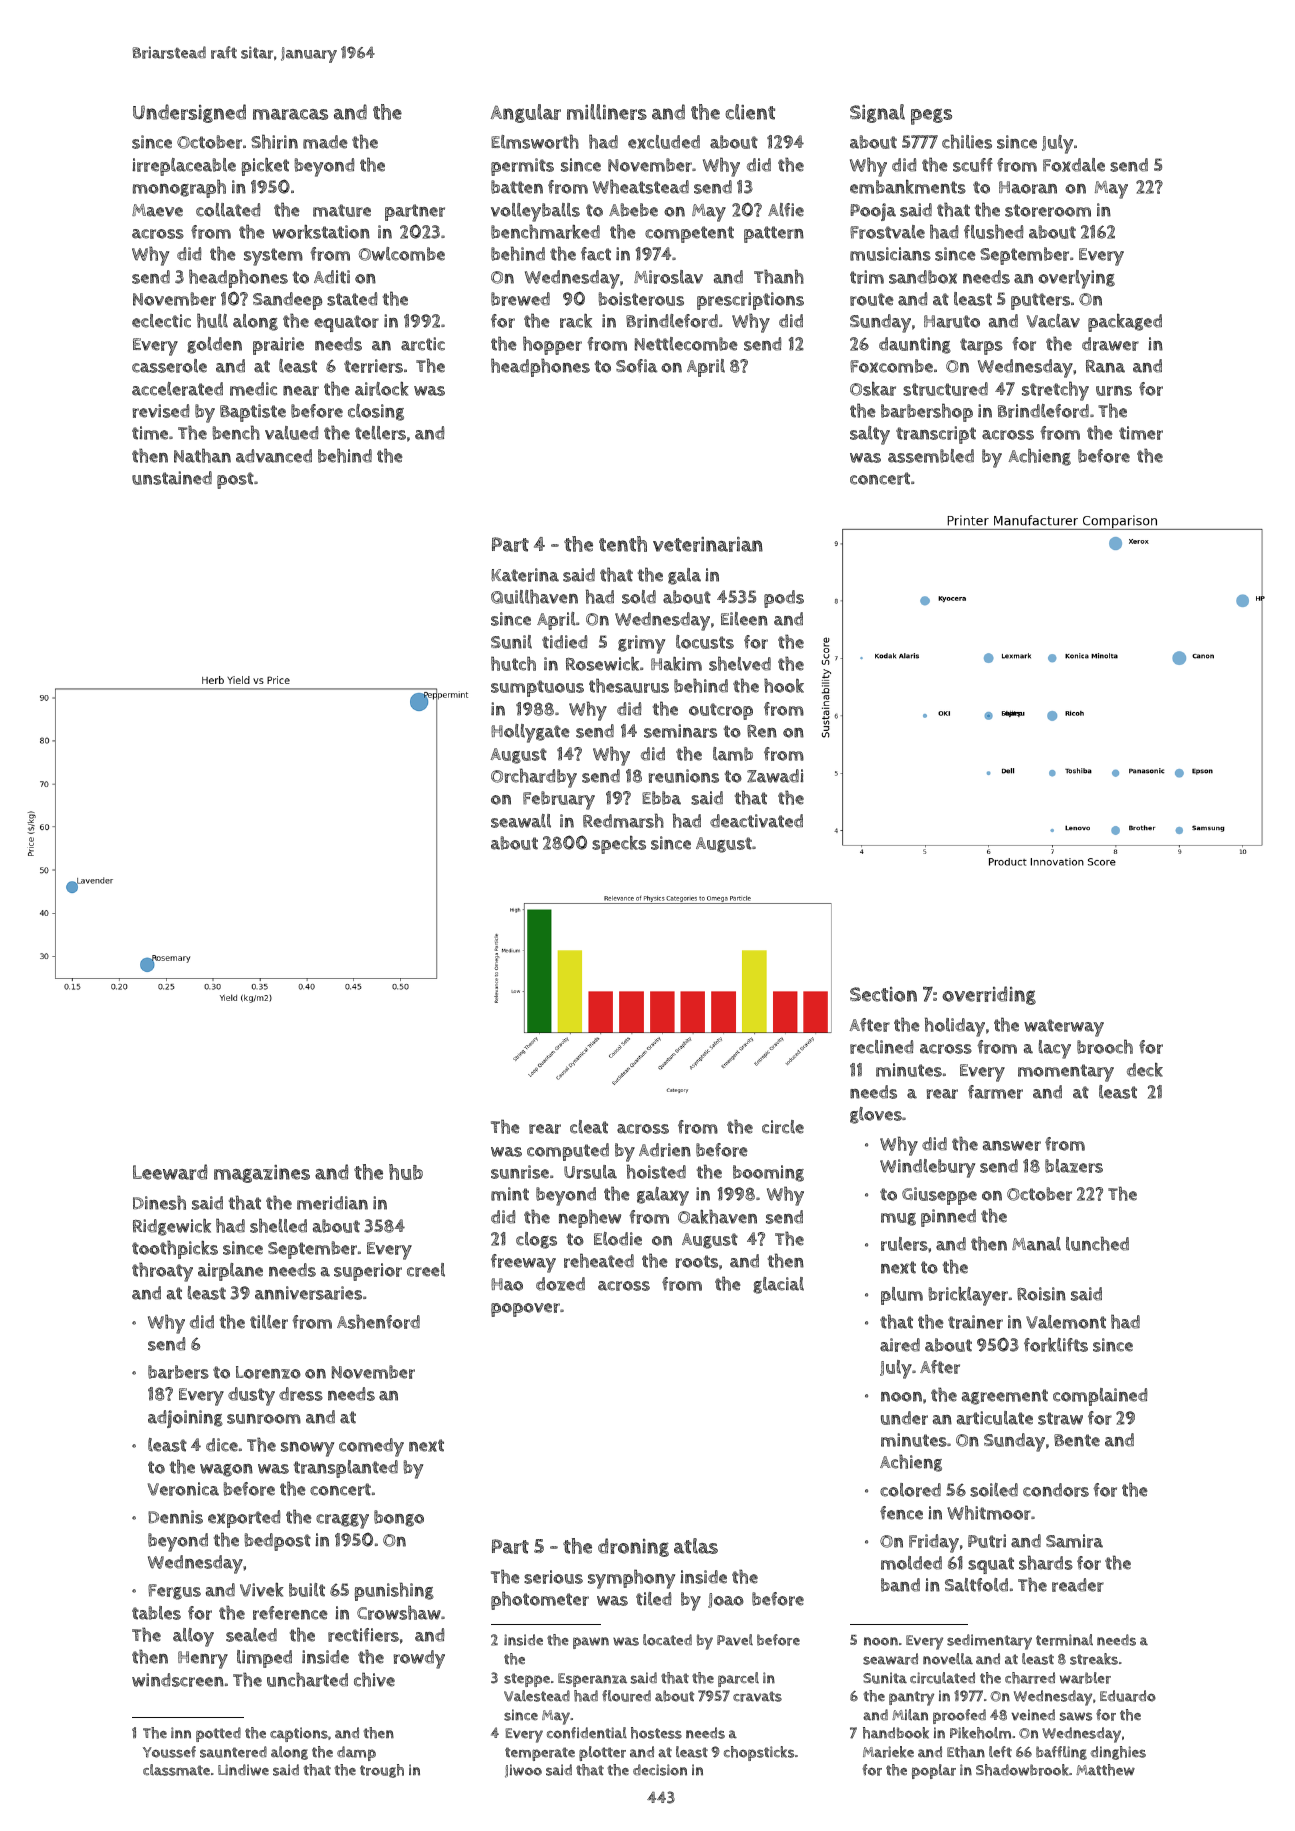 The image size is (1295, 1831). Describe the element at coordinates (342, 210) in the screenshot. I see `mature` at that location.
